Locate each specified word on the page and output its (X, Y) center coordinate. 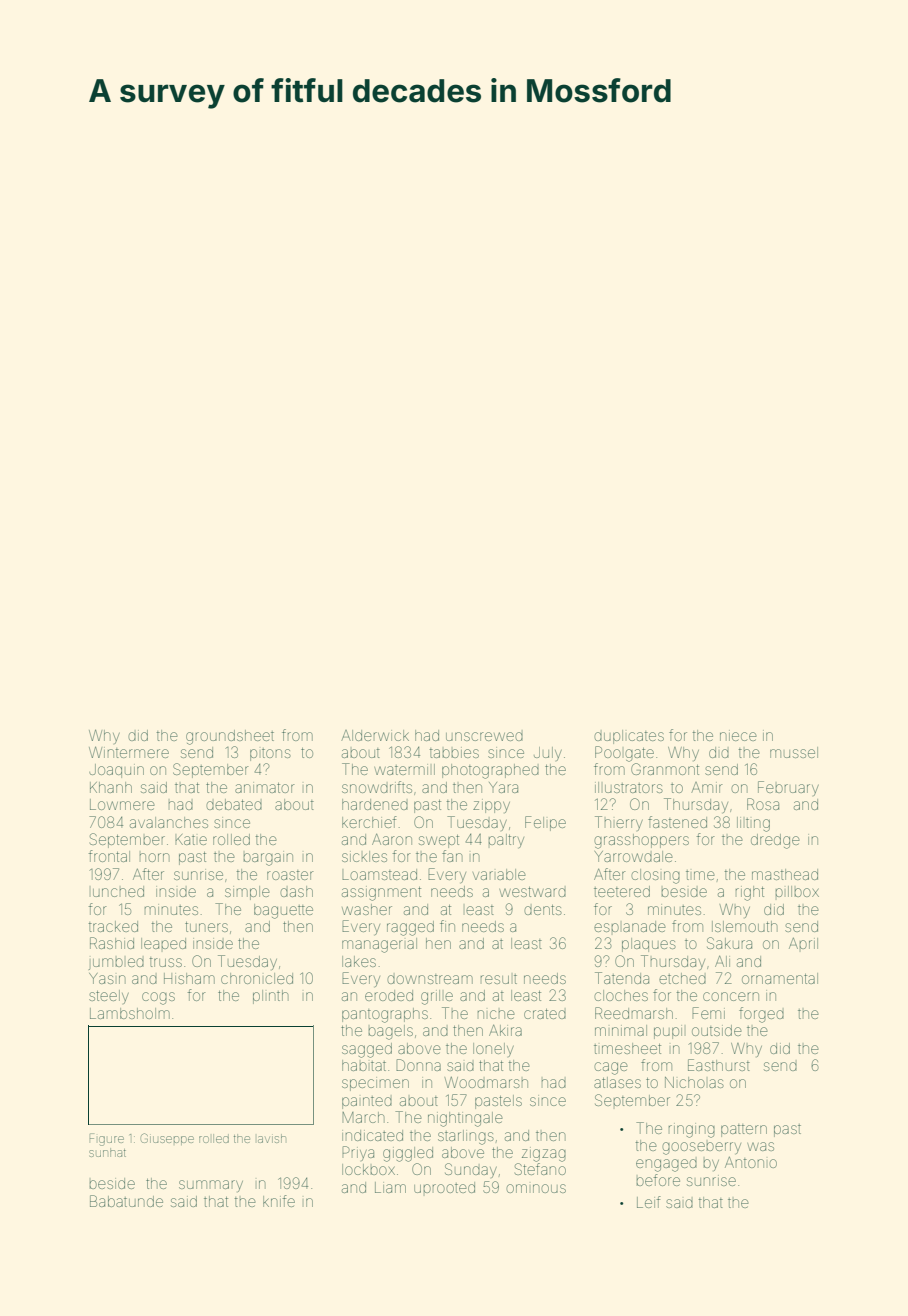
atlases (617, 1082)
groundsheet (230, 737)
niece (738, 735)
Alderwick (375, 735)
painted (367, 1102)
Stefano (540, 1169)
